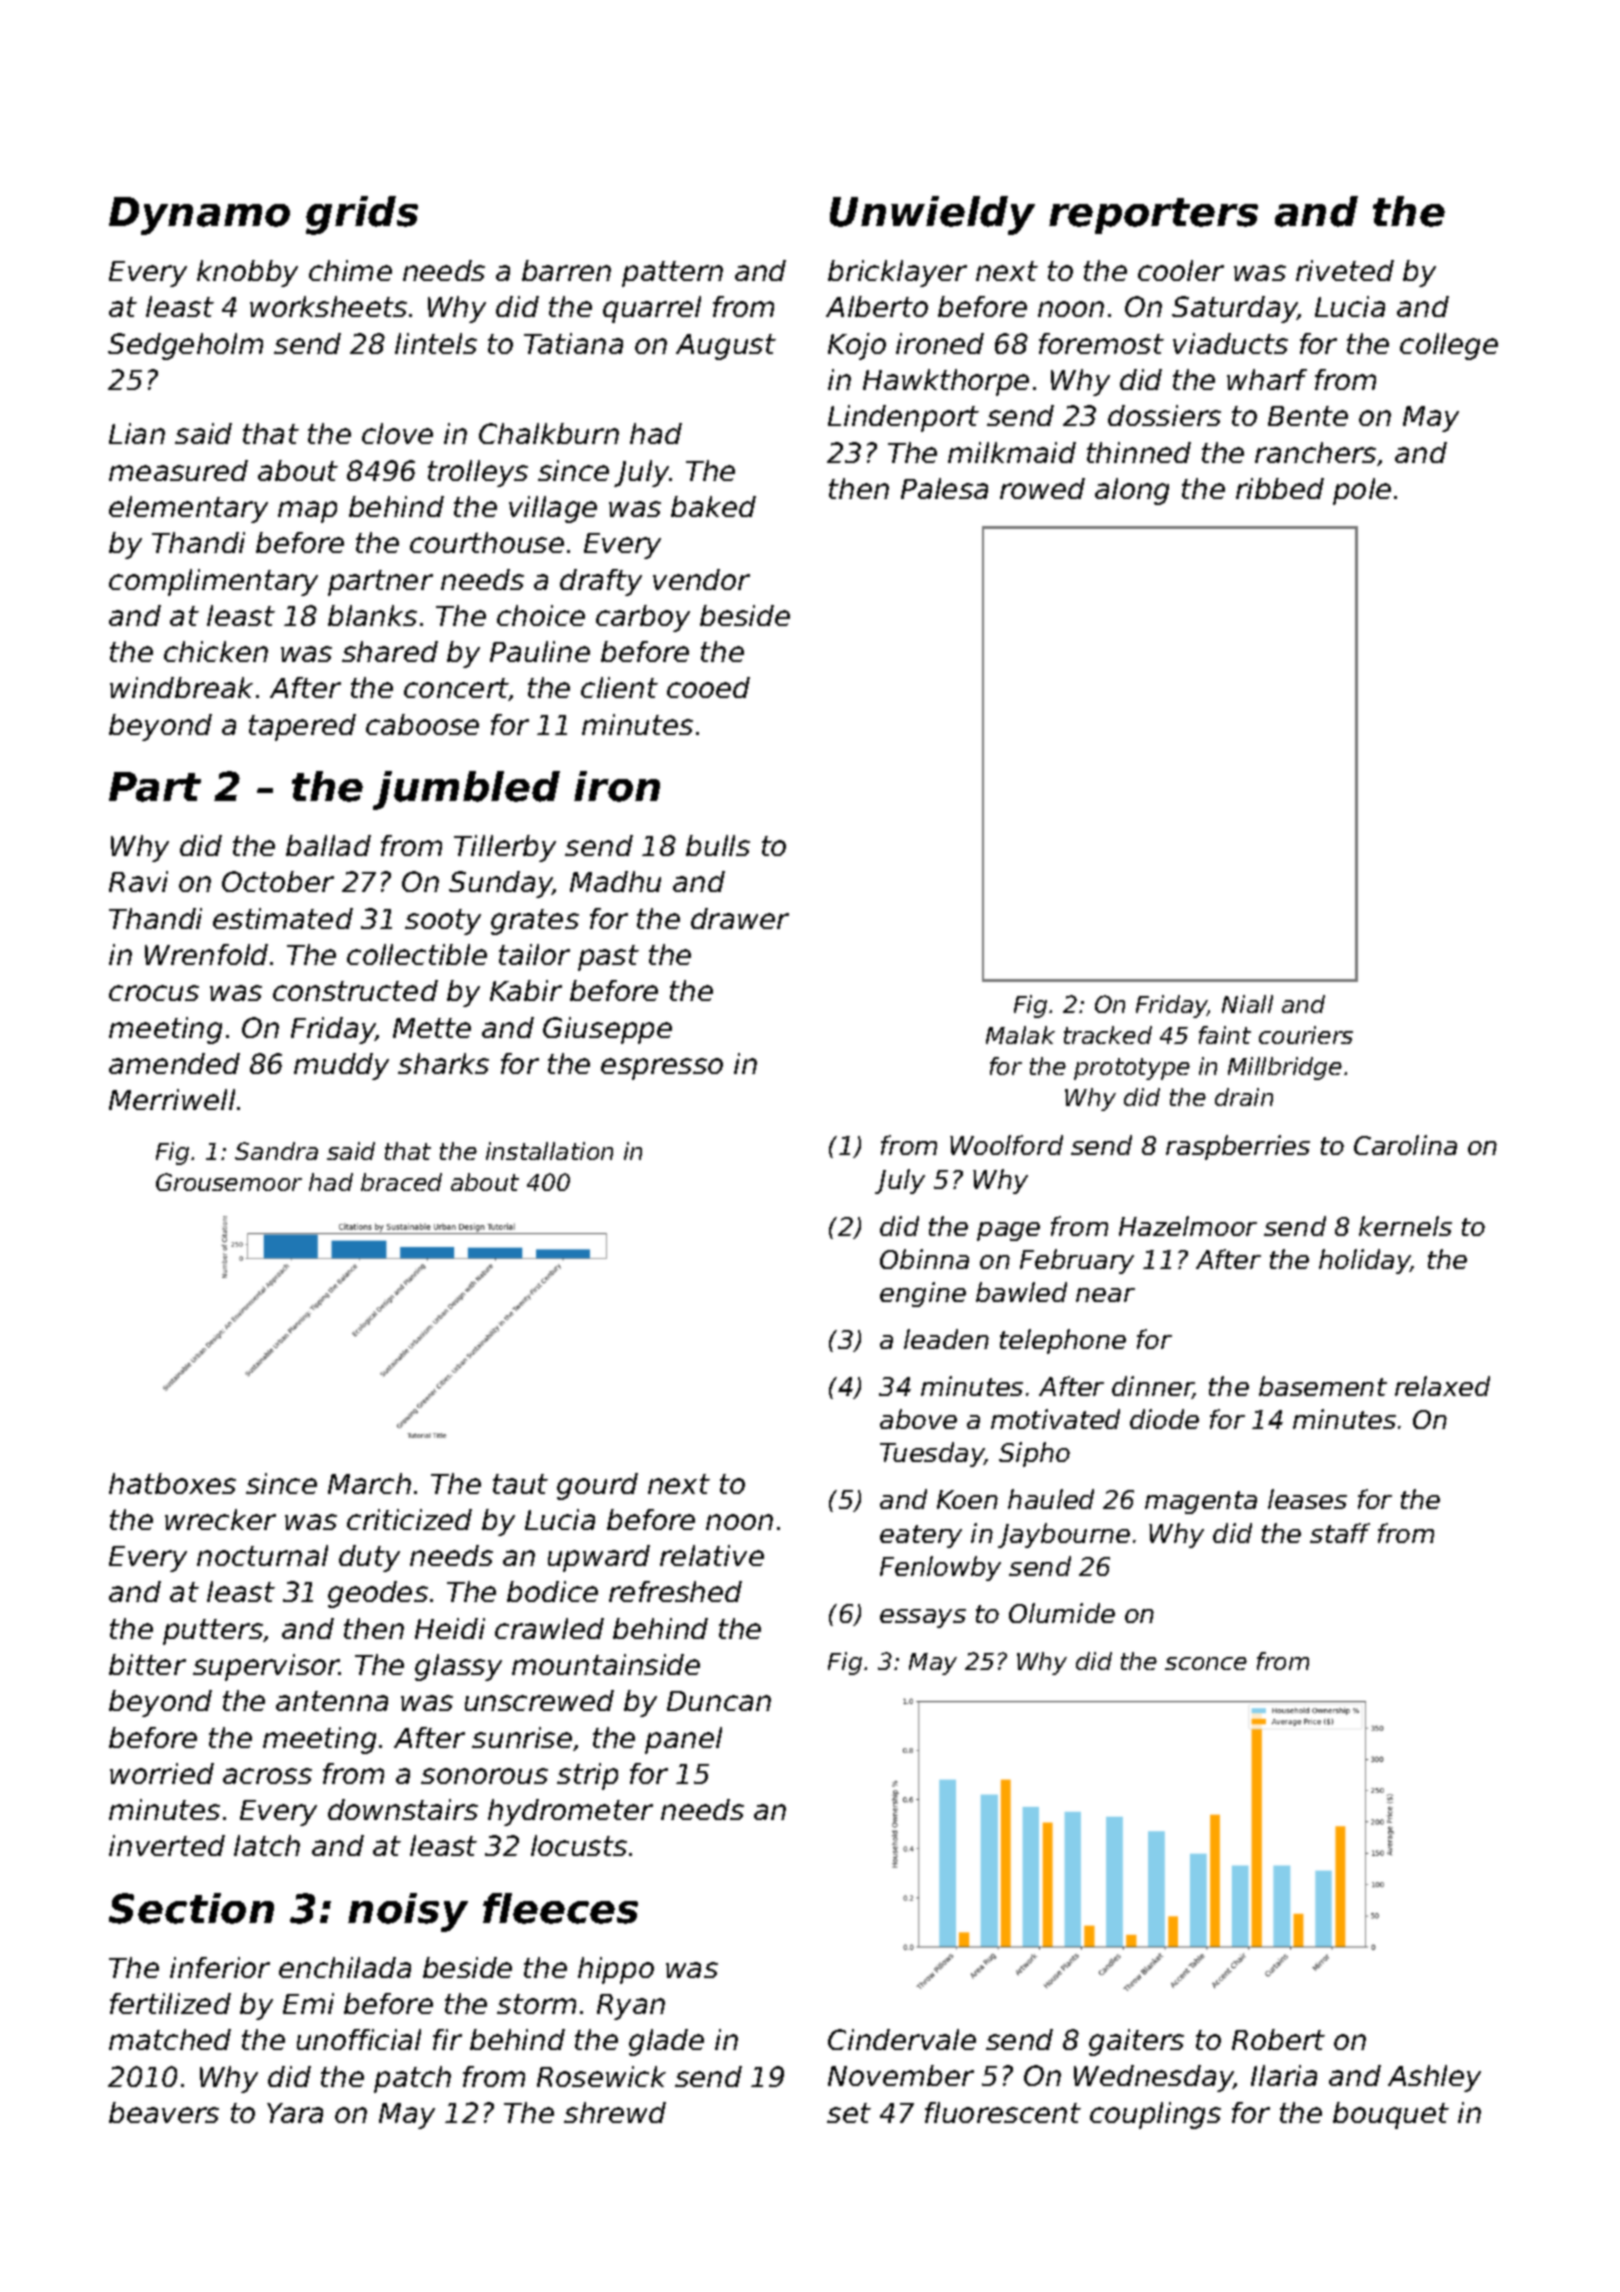 This screenshot has width=1620, height=2292. I want to click on Grousemoor, so click(229, 1182).
